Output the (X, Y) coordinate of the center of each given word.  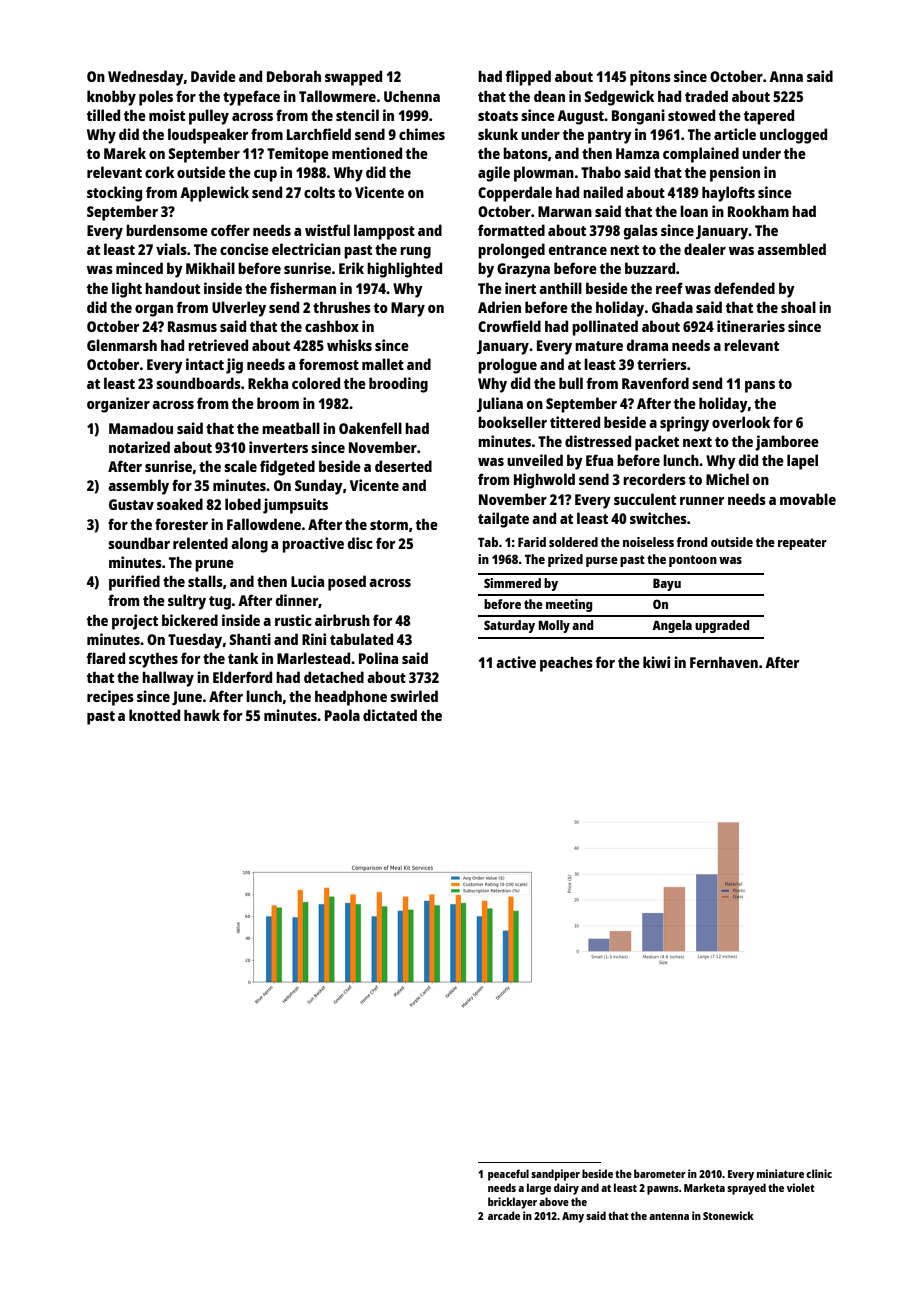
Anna (786, 76)
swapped (353, 78)
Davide (213, 76)
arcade (504, 1215)
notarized (139, 447)
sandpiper (555, 1175)
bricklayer (512, 1203)
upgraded (722, 626)
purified (134, 583)
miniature (780, 1173)
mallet (383, 364)
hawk (202, 715)
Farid (532, 542)
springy (684, 424)
